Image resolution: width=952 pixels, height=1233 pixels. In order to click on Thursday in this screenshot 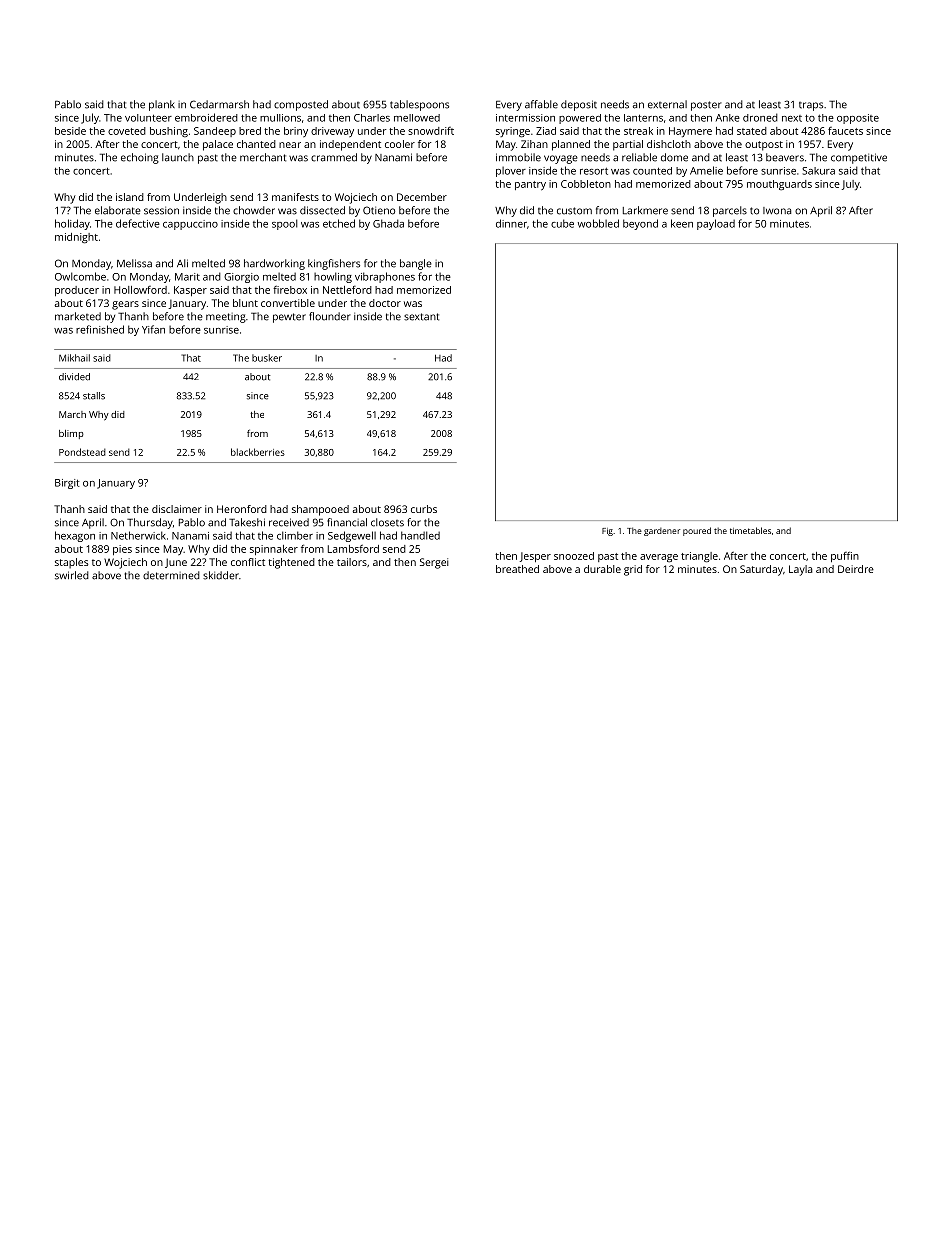, I will do `click(150, 523)`.
